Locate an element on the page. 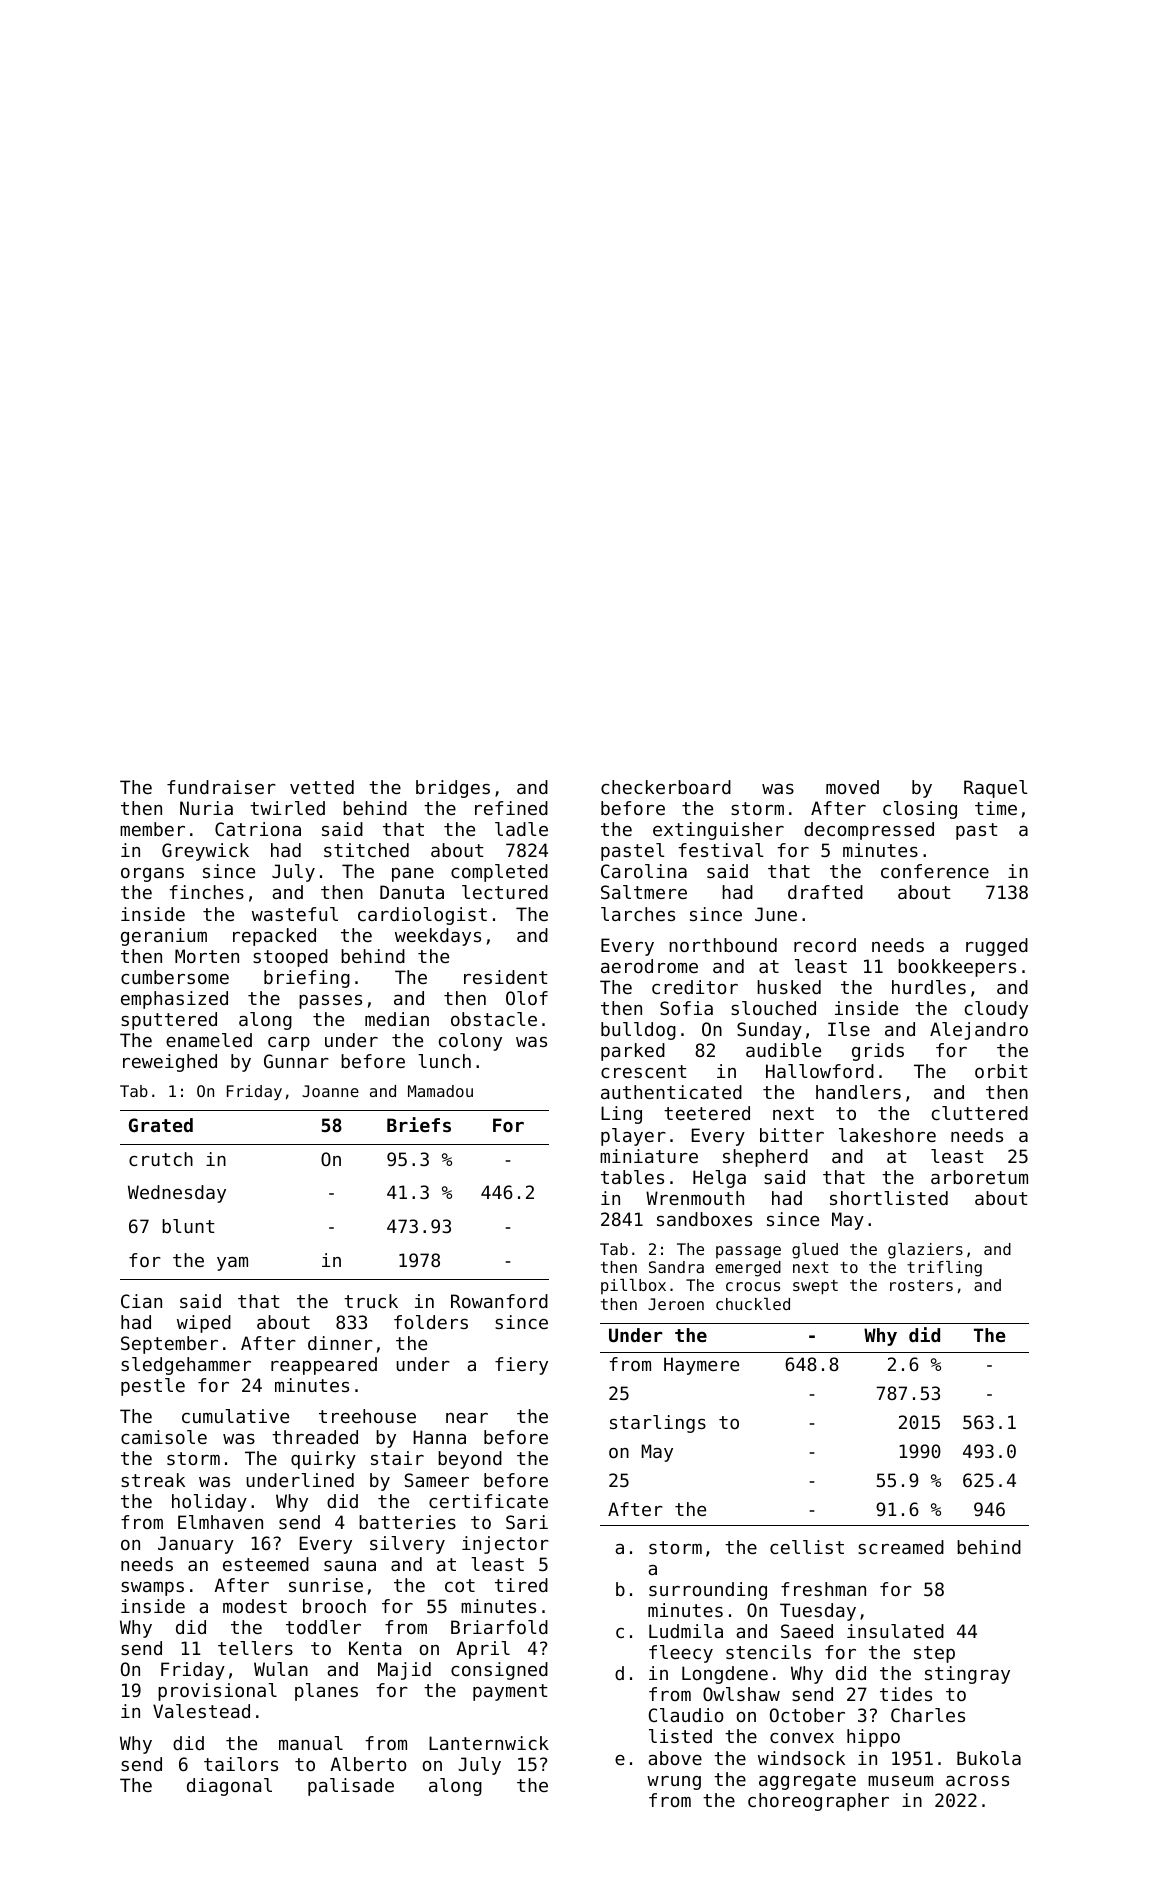 Image resolution: width=1149 pixels, height=1892 pixels. Valestead is located at coordinates (201, 1711).
